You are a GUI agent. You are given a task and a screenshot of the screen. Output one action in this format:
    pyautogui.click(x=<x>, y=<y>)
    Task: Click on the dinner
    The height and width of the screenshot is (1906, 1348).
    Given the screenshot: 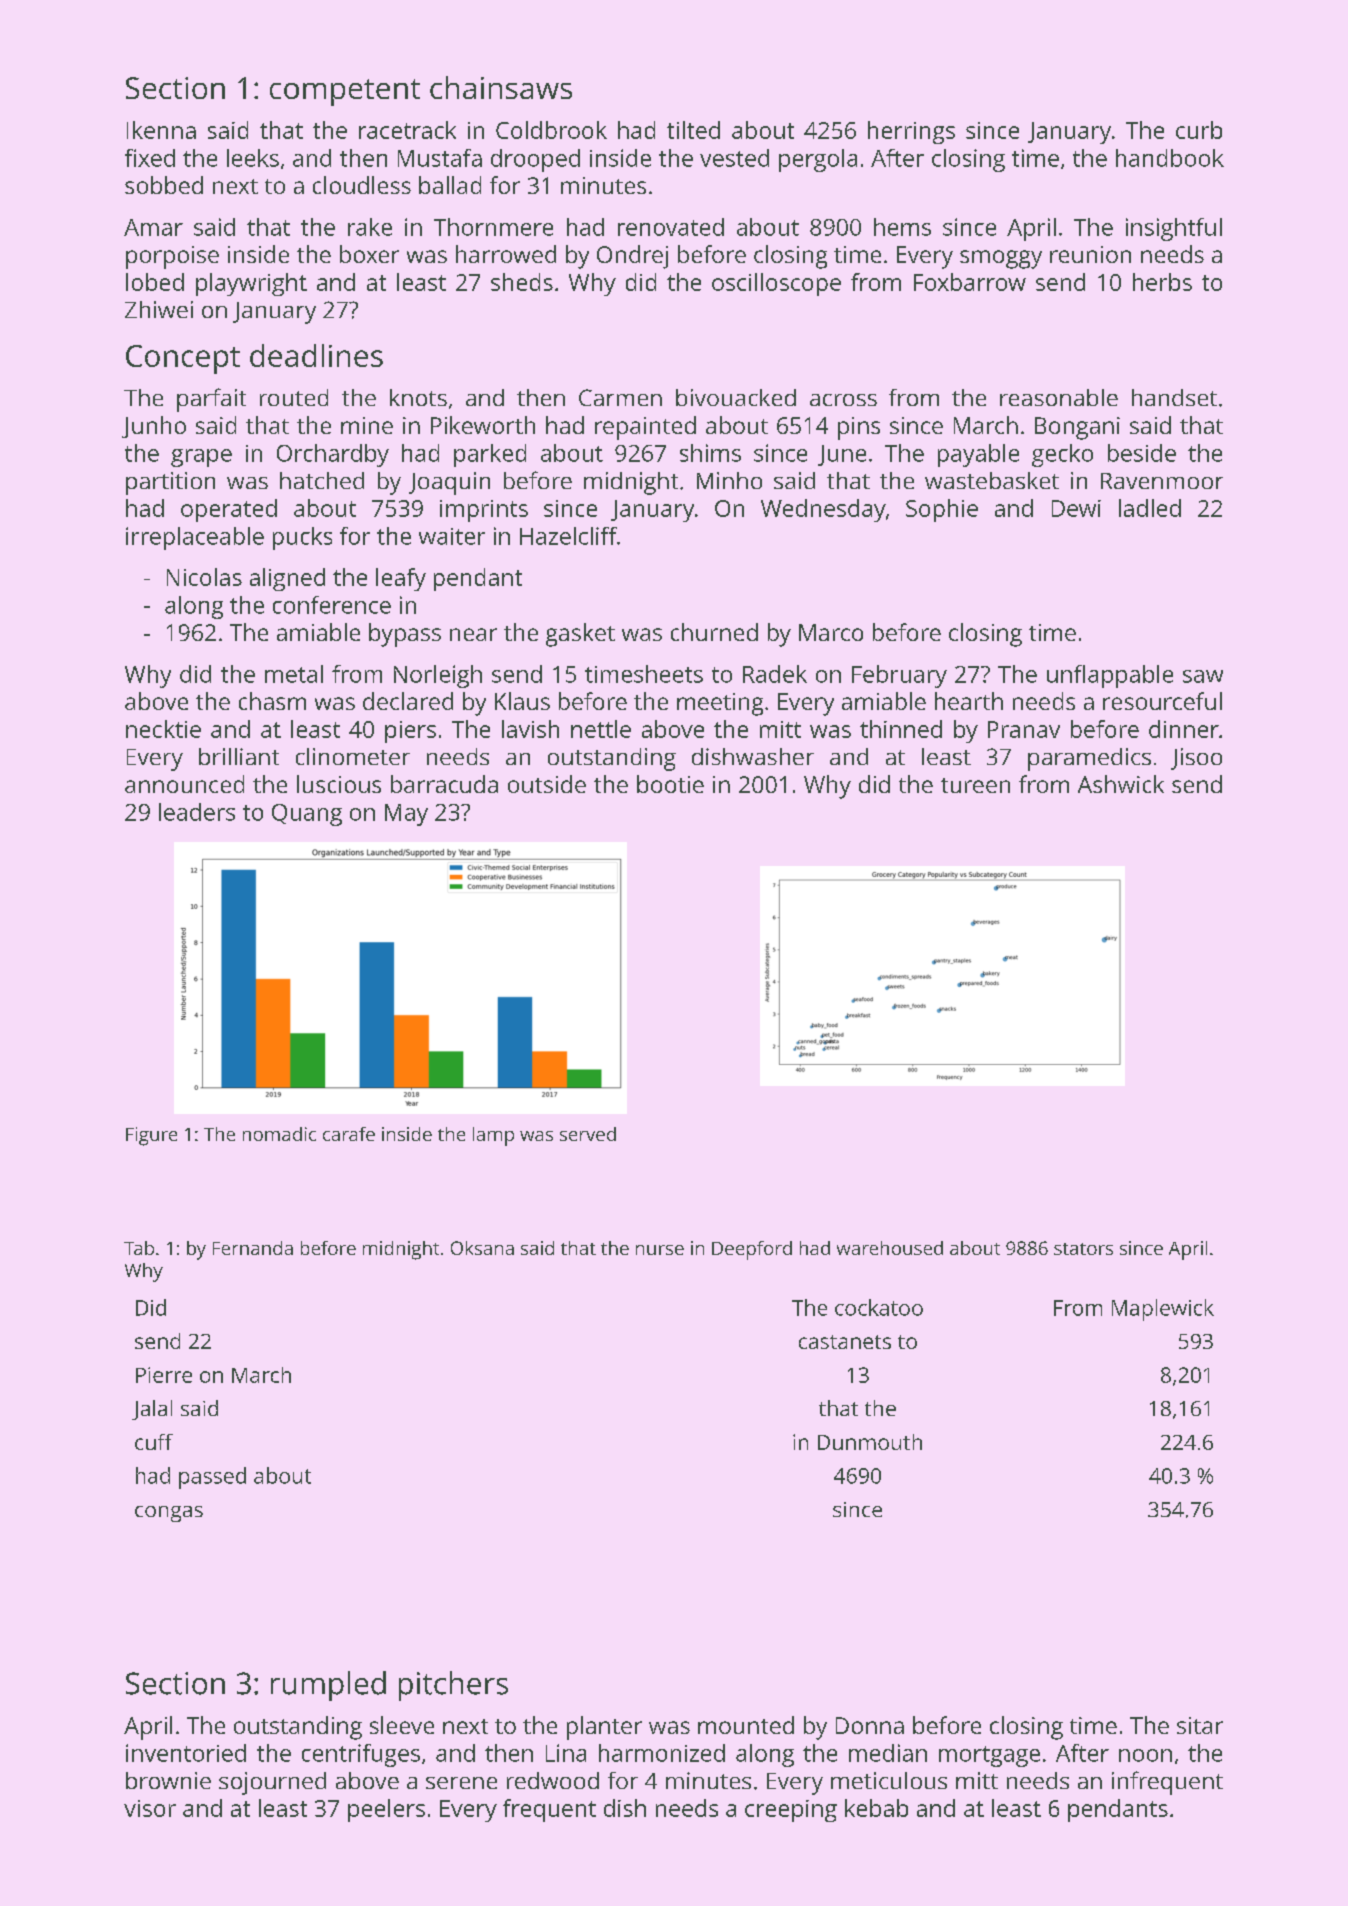 What is the action you would take?
    pyautogui.click(x=1184, y=729)
